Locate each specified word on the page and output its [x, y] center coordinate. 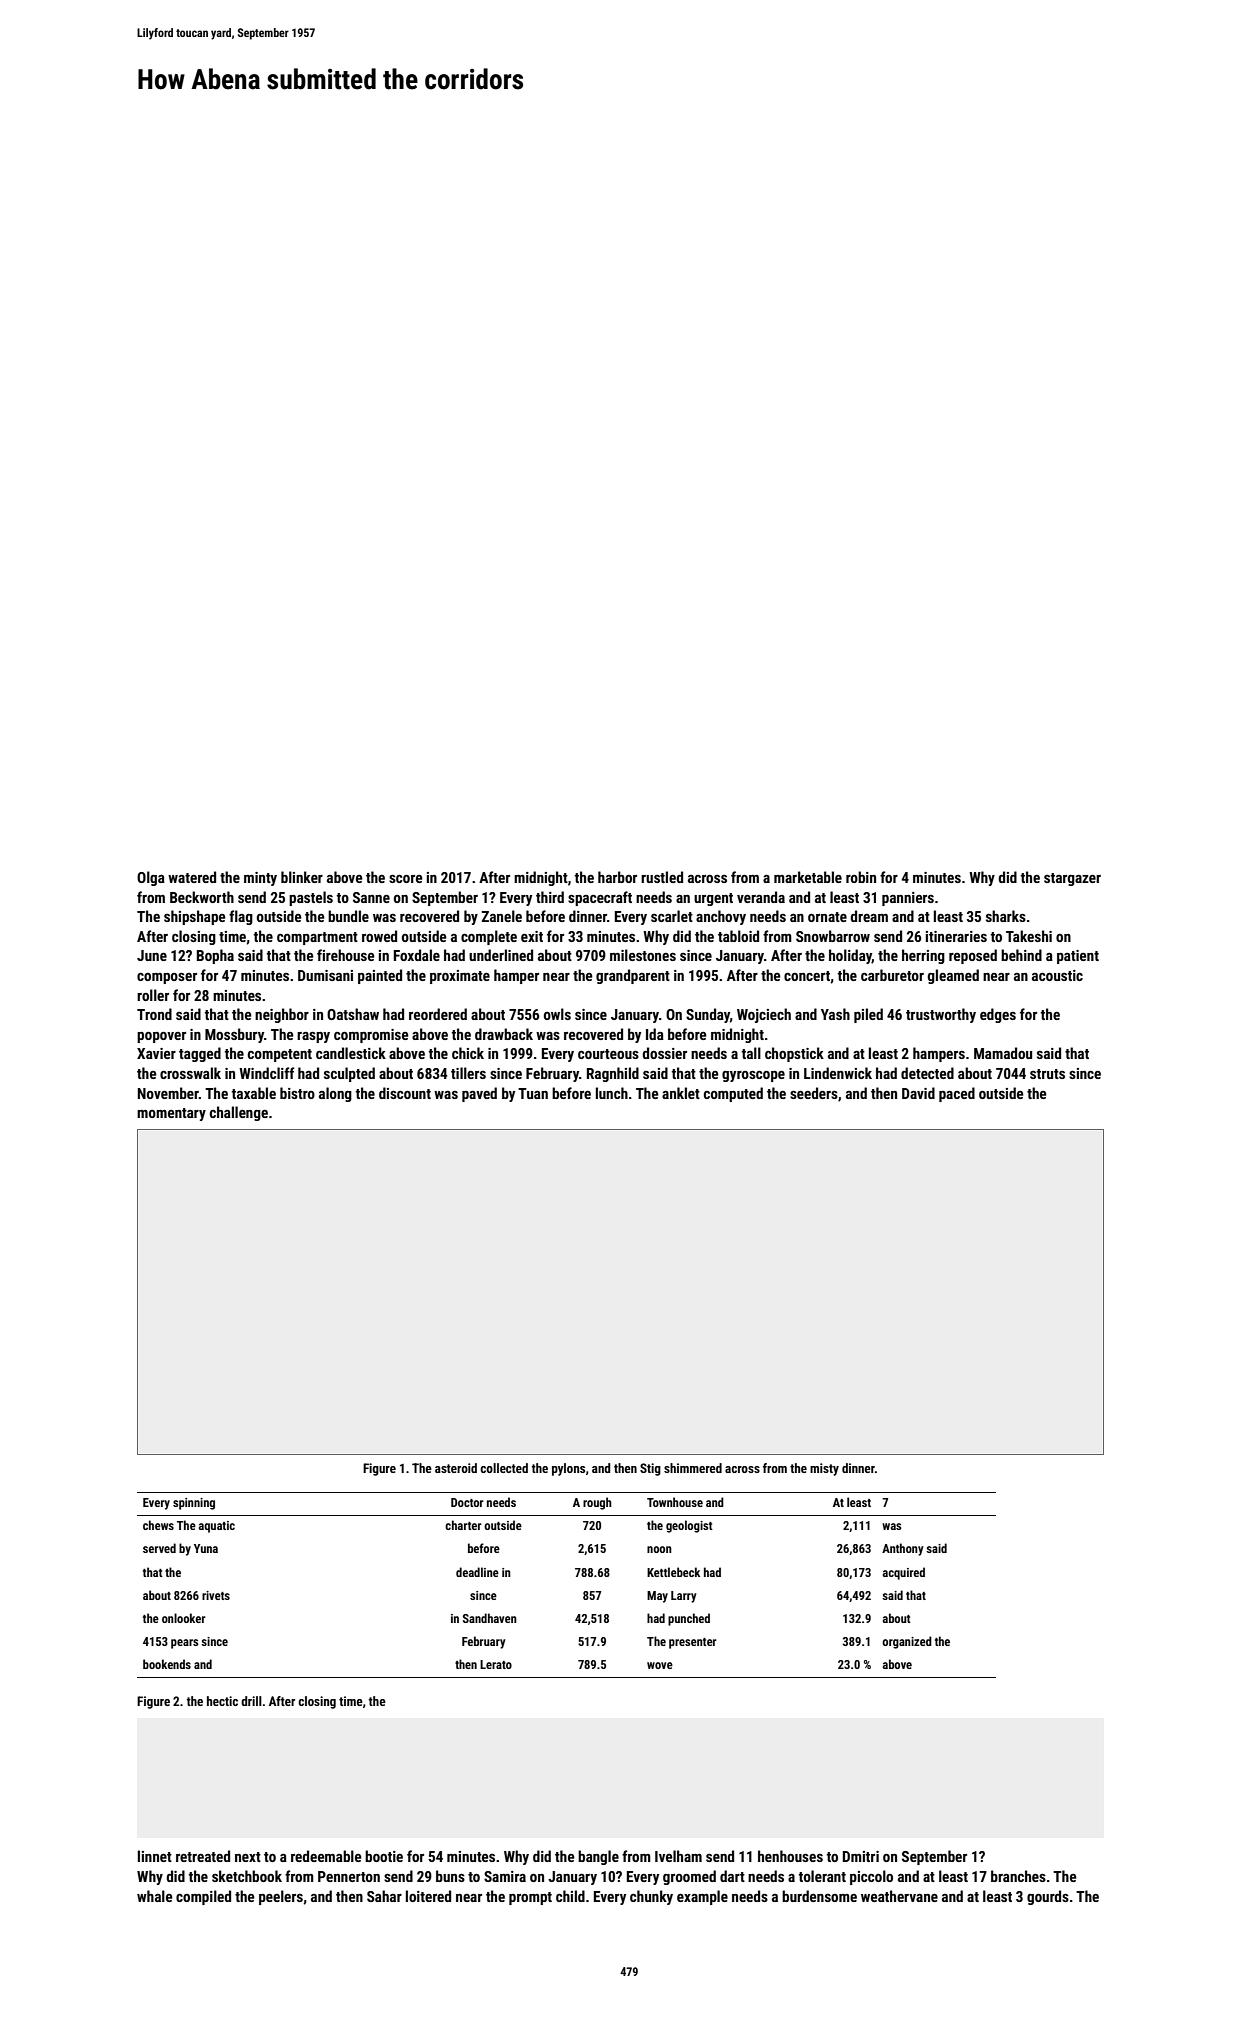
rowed [379, 936]
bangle [598, 1857]
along [335, 1094]
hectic [222, 1701]
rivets [216, 1595]
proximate [460, 977]
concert [807, 976]
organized [907, 1642]
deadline [477, 1572]
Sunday [708, 1015]
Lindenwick [838, 1073]
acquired [903, 1573]
